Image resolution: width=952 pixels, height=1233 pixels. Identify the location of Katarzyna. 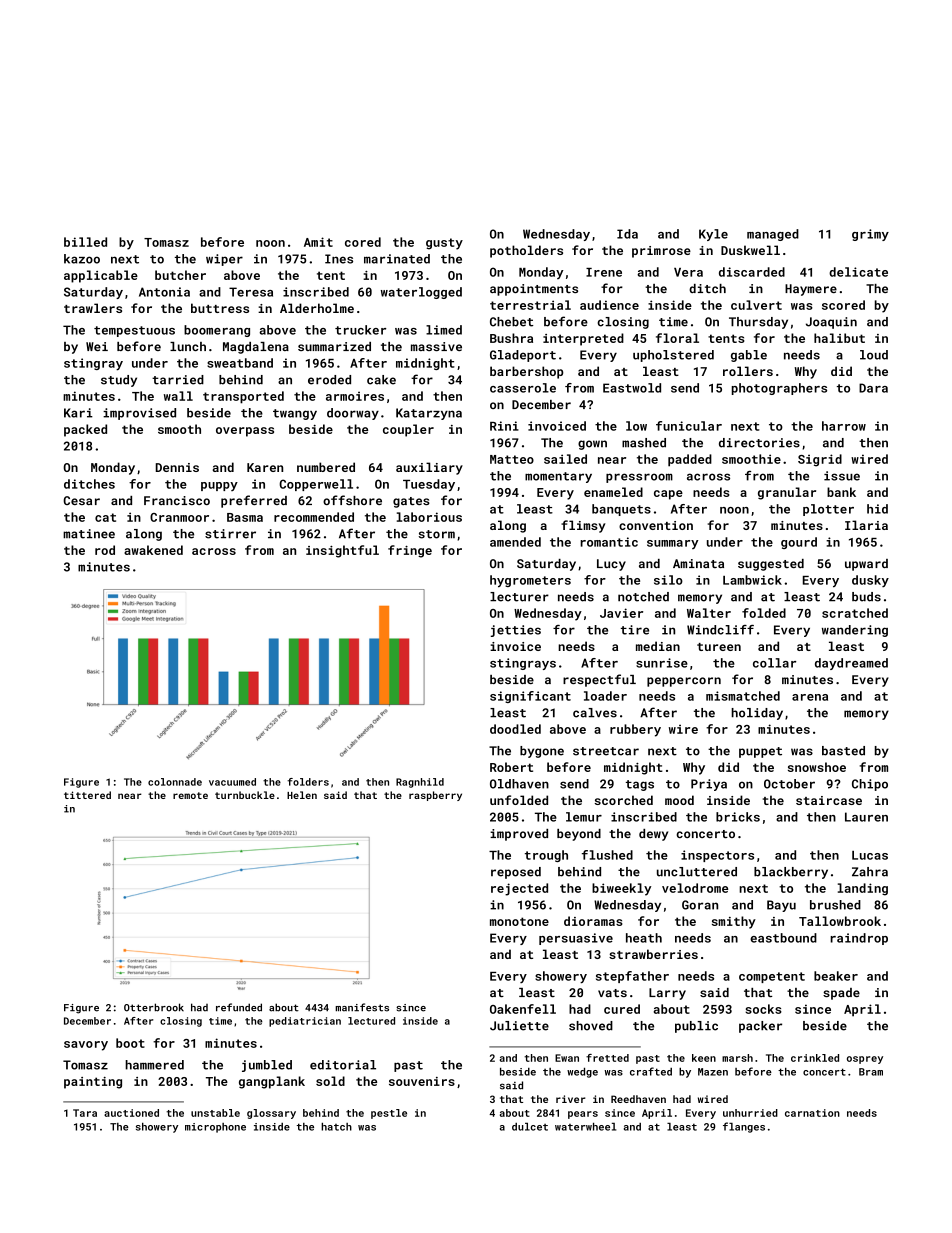
(429, 414).
